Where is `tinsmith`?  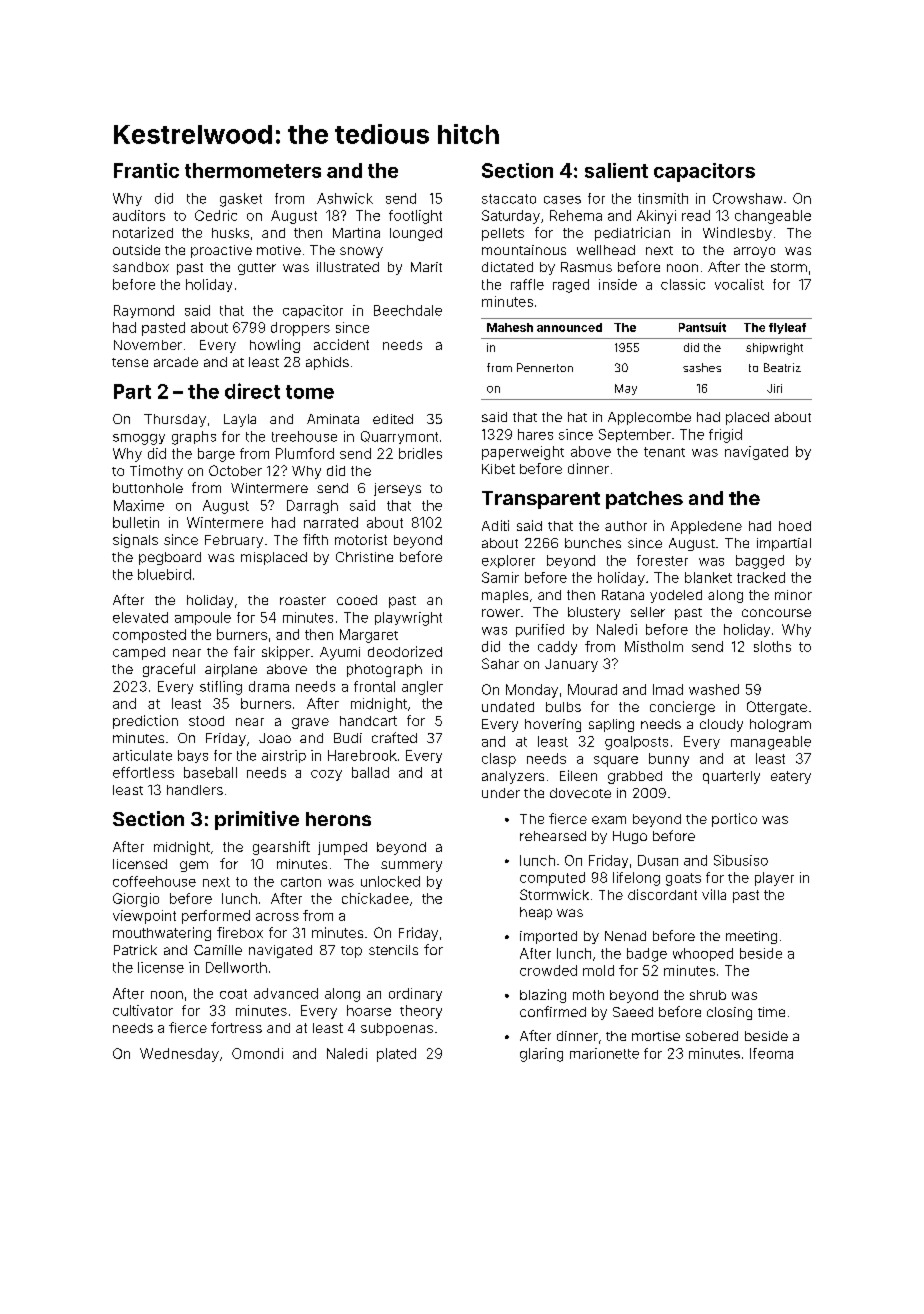
tinsmith is located at coordinates (663, 198).
